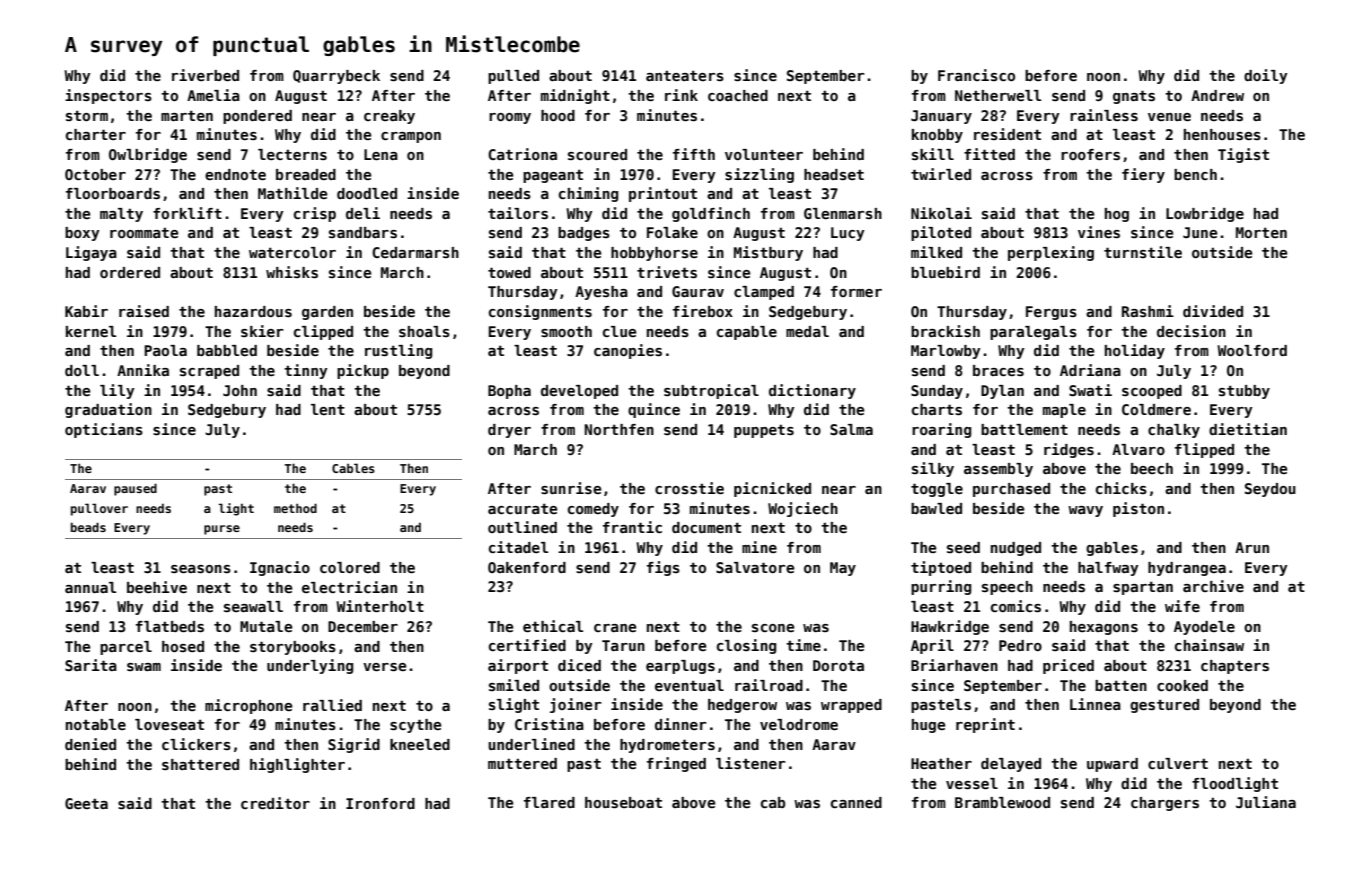  I want to click on cooked, so click(1182, 685).
